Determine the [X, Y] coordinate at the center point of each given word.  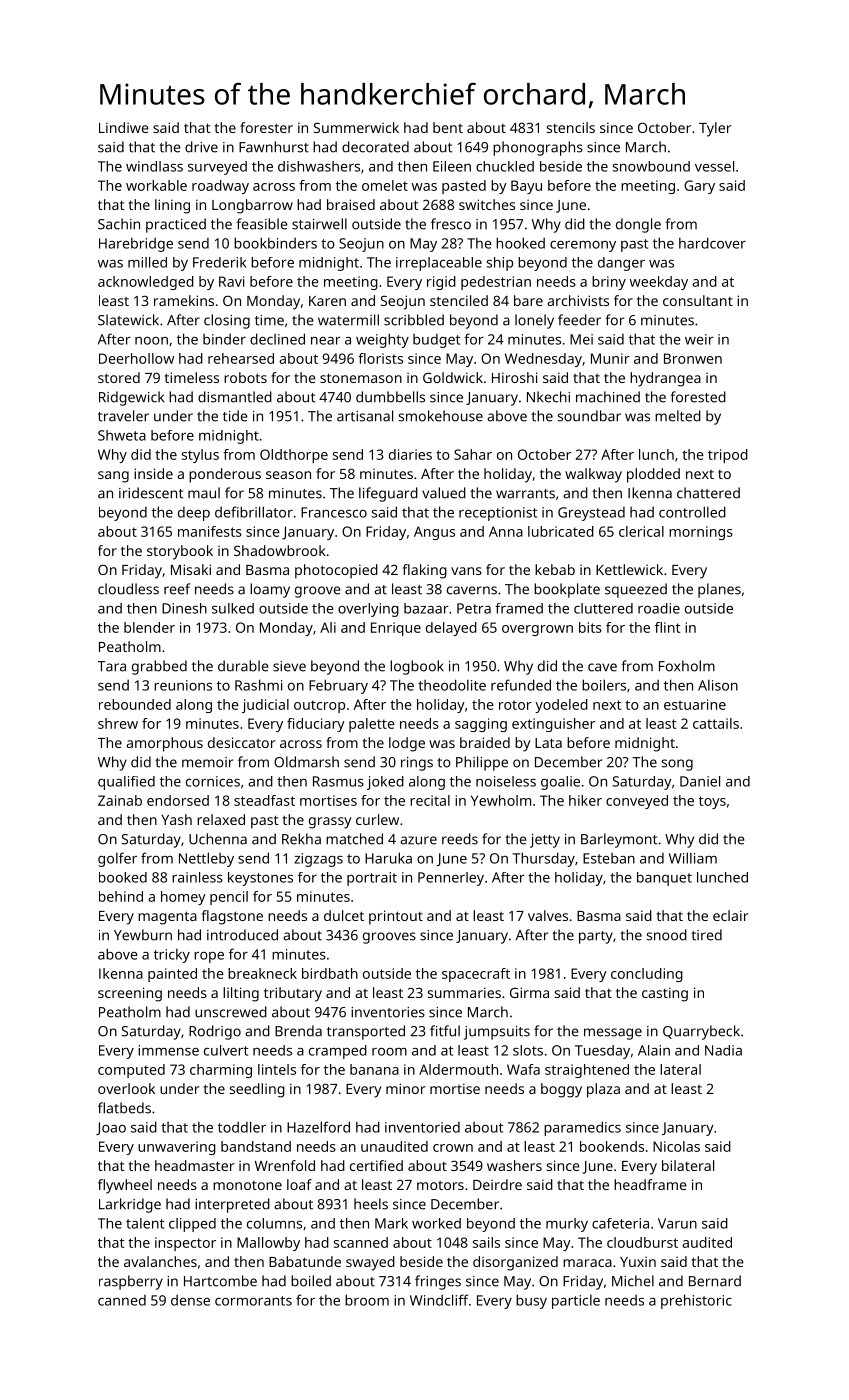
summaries [464, 992]
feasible [262, 224]
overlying [368, 610]
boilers [604, 685]
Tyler [715, 129]
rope [209, 957]
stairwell [319, 224]
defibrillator [254, 512]
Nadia [723, 1050]
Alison [718, 685]
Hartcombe [220, 1281]
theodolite [452, 685]
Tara [112, 666]
